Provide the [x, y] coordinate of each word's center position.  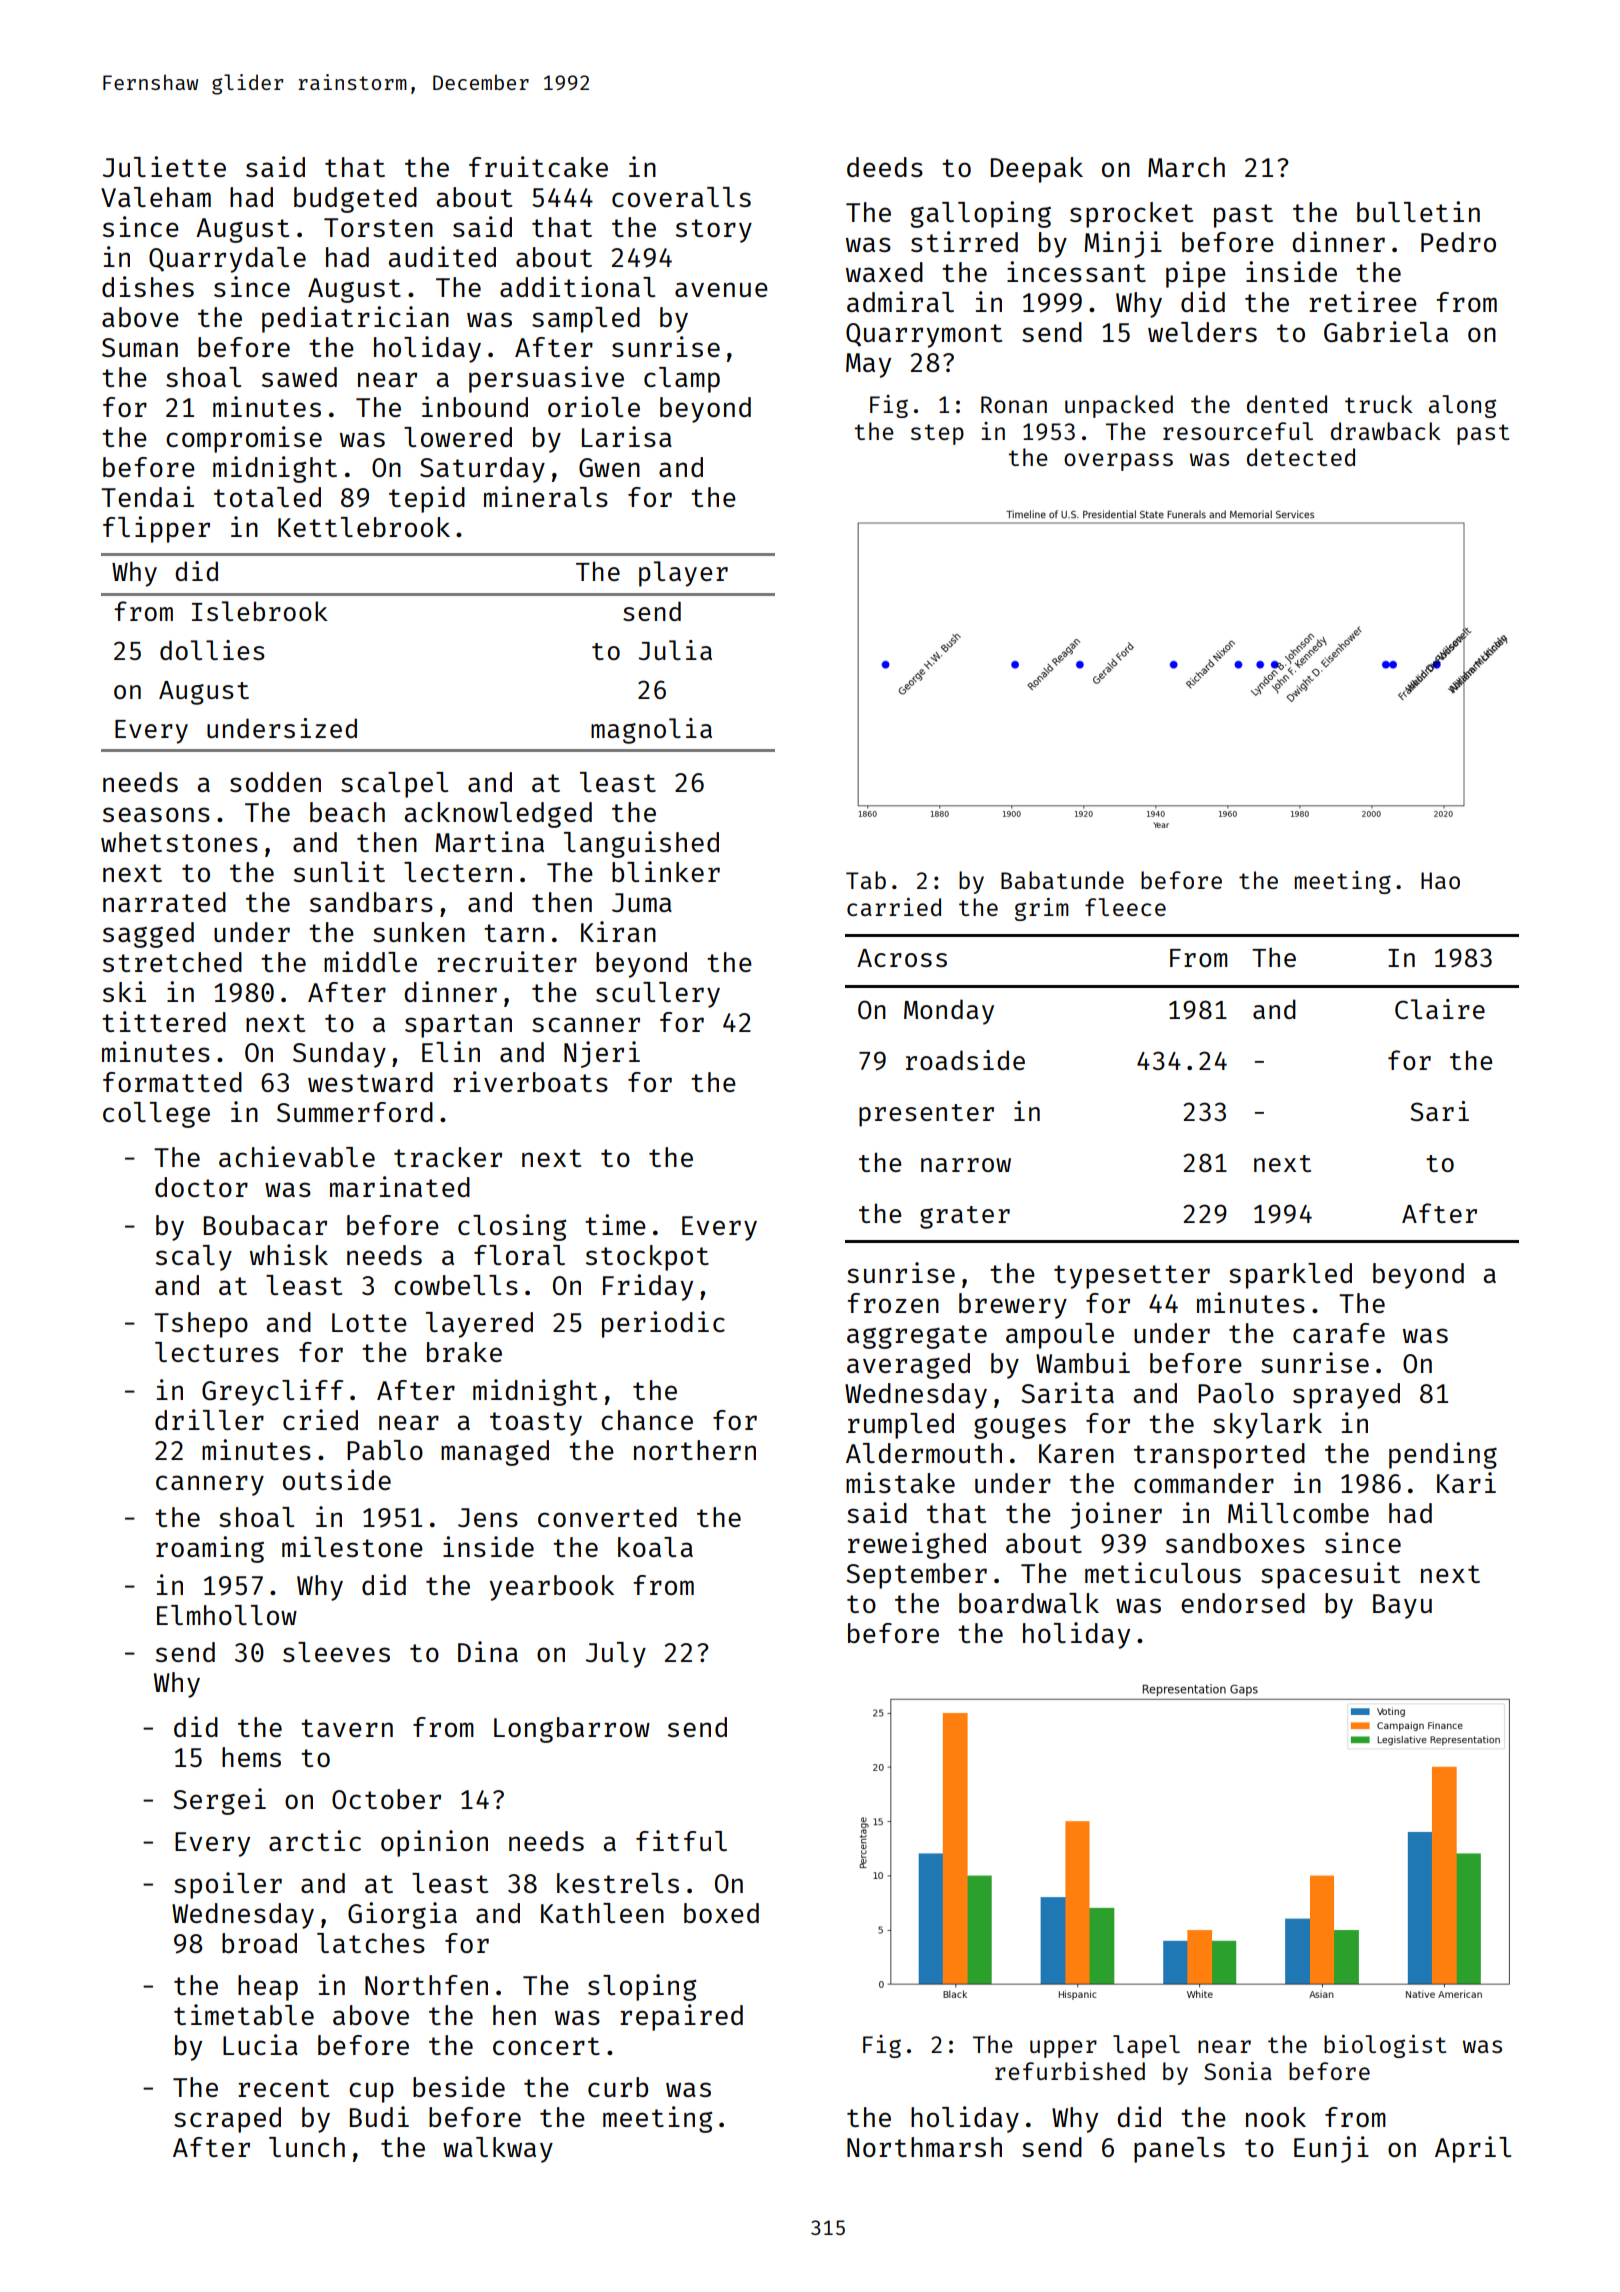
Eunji [1331, 2149]
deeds [885, 167]
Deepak [1037, 170]
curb [618, 2087]
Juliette [164, 166]
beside [459, 2086]
